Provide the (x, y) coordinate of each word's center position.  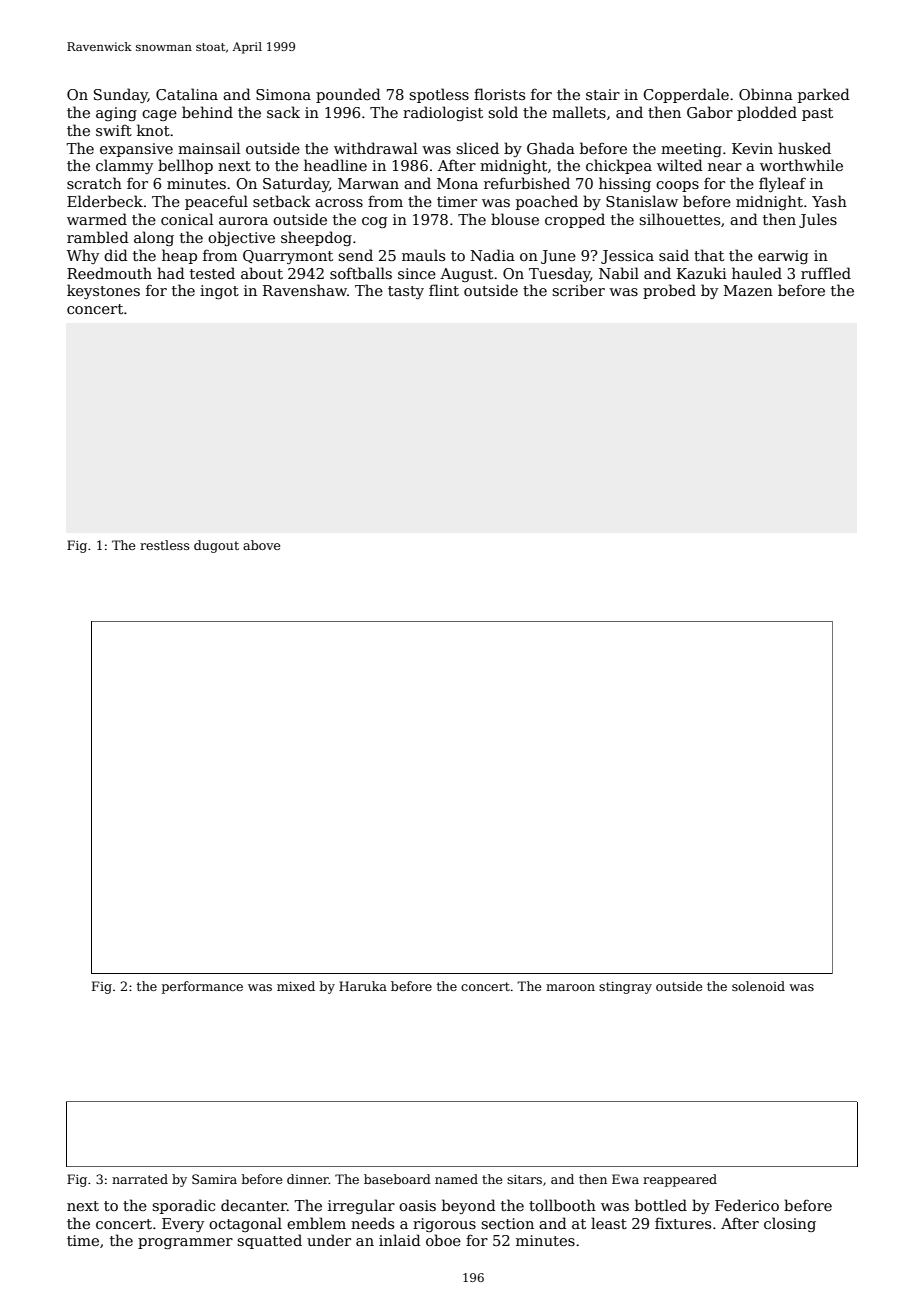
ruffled (826, 273)
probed (669, 291)
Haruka (363, 986)
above (261, 545)
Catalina (187, 94)
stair (603, 94)
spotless (439, 95)
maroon (570, 987)
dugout (216, 546)
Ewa (625, 1179)
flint (444, 290)
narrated (140, 1179)
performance (202, 987)
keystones (103, 291)
